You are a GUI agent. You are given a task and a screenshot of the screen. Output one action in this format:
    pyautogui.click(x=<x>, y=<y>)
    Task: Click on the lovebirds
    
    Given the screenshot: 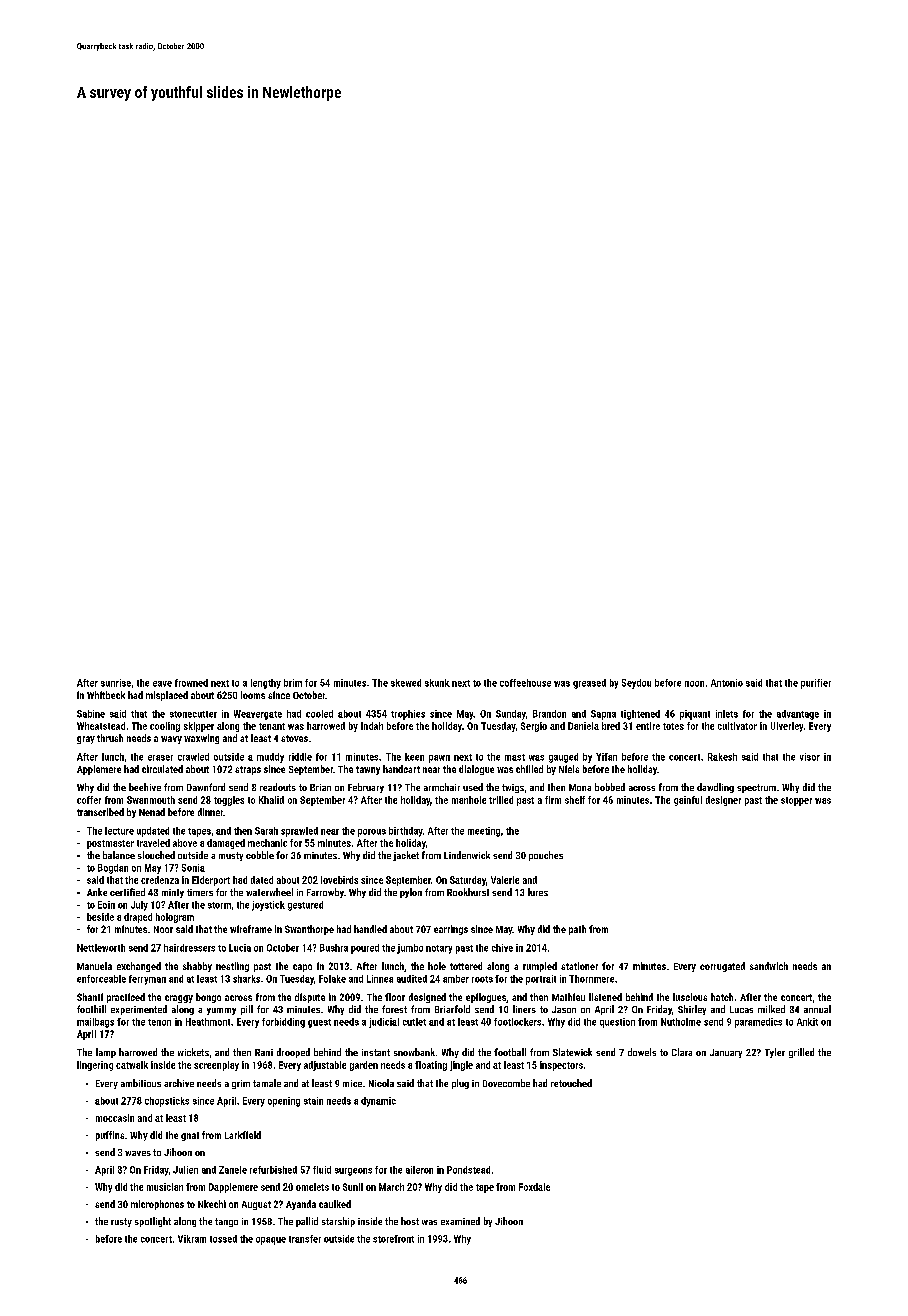 What is the action you would take?
    pyautogui.click(x=339, y=880)
